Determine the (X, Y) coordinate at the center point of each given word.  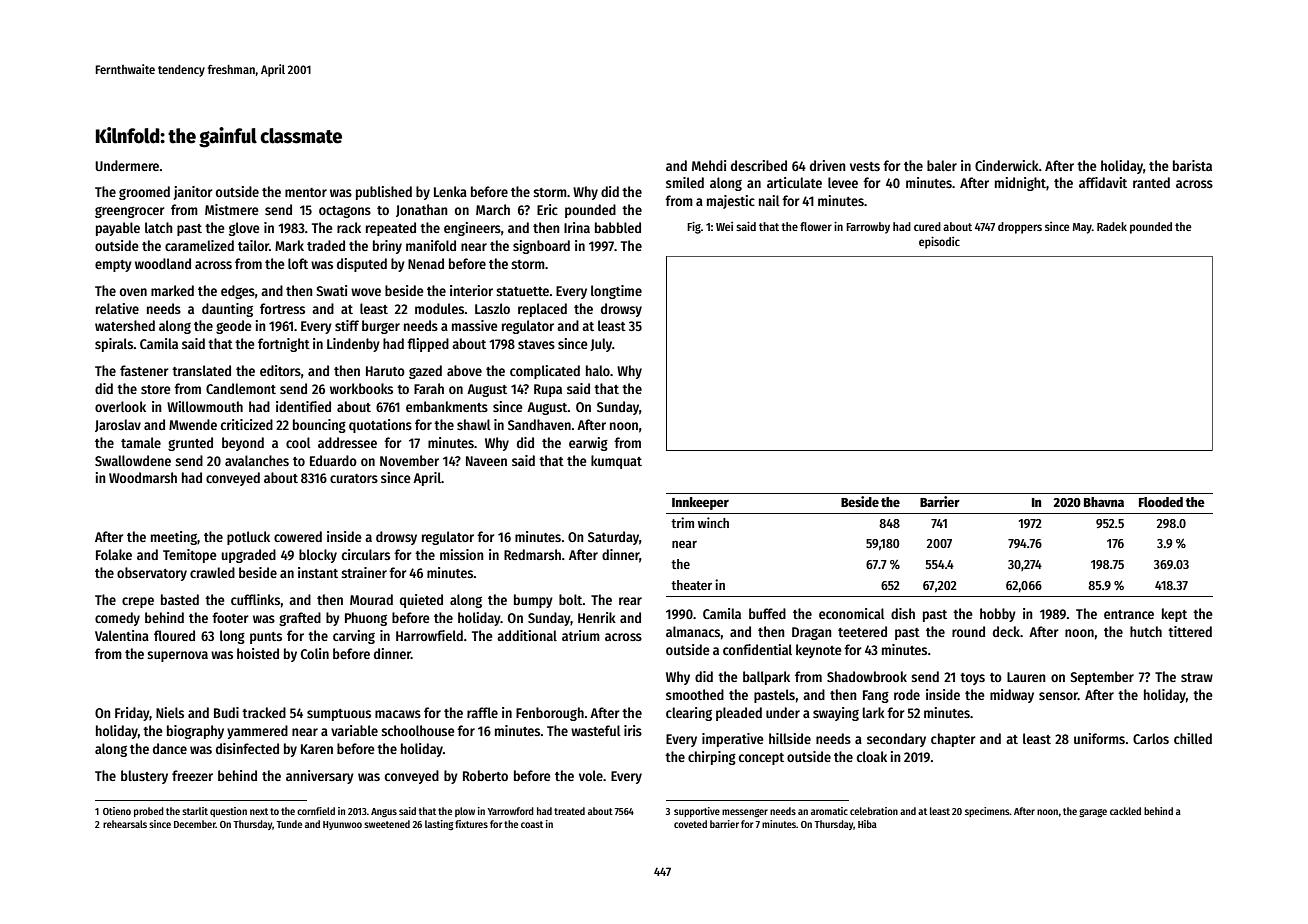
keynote (819, 651)
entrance (1129, 614)
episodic (939, 242)
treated (569, 811)
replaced (542, 310)
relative (117, 308)
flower (816, 226)
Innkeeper (700, 503)
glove (244, 229)
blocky (318, 556)
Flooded (1161, 502)
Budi (226, 712)
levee (843, 182)
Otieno (117, 811)
